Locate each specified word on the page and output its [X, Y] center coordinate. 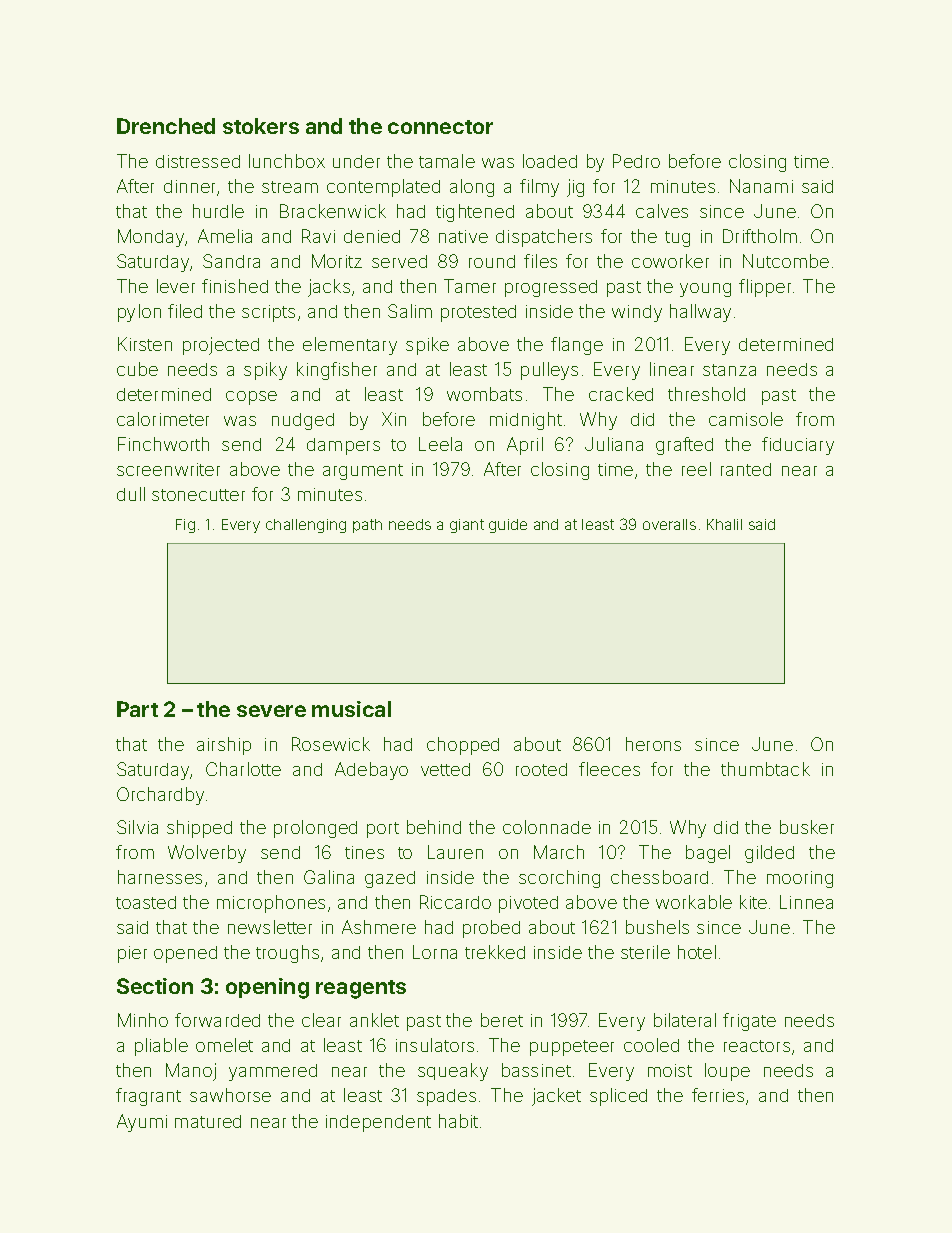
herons [653, 744]
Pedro [636, 161]
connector [440, 127]
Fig [185, 526]
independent [378, 1123]
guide [508, 526]
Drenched [166, 126]
